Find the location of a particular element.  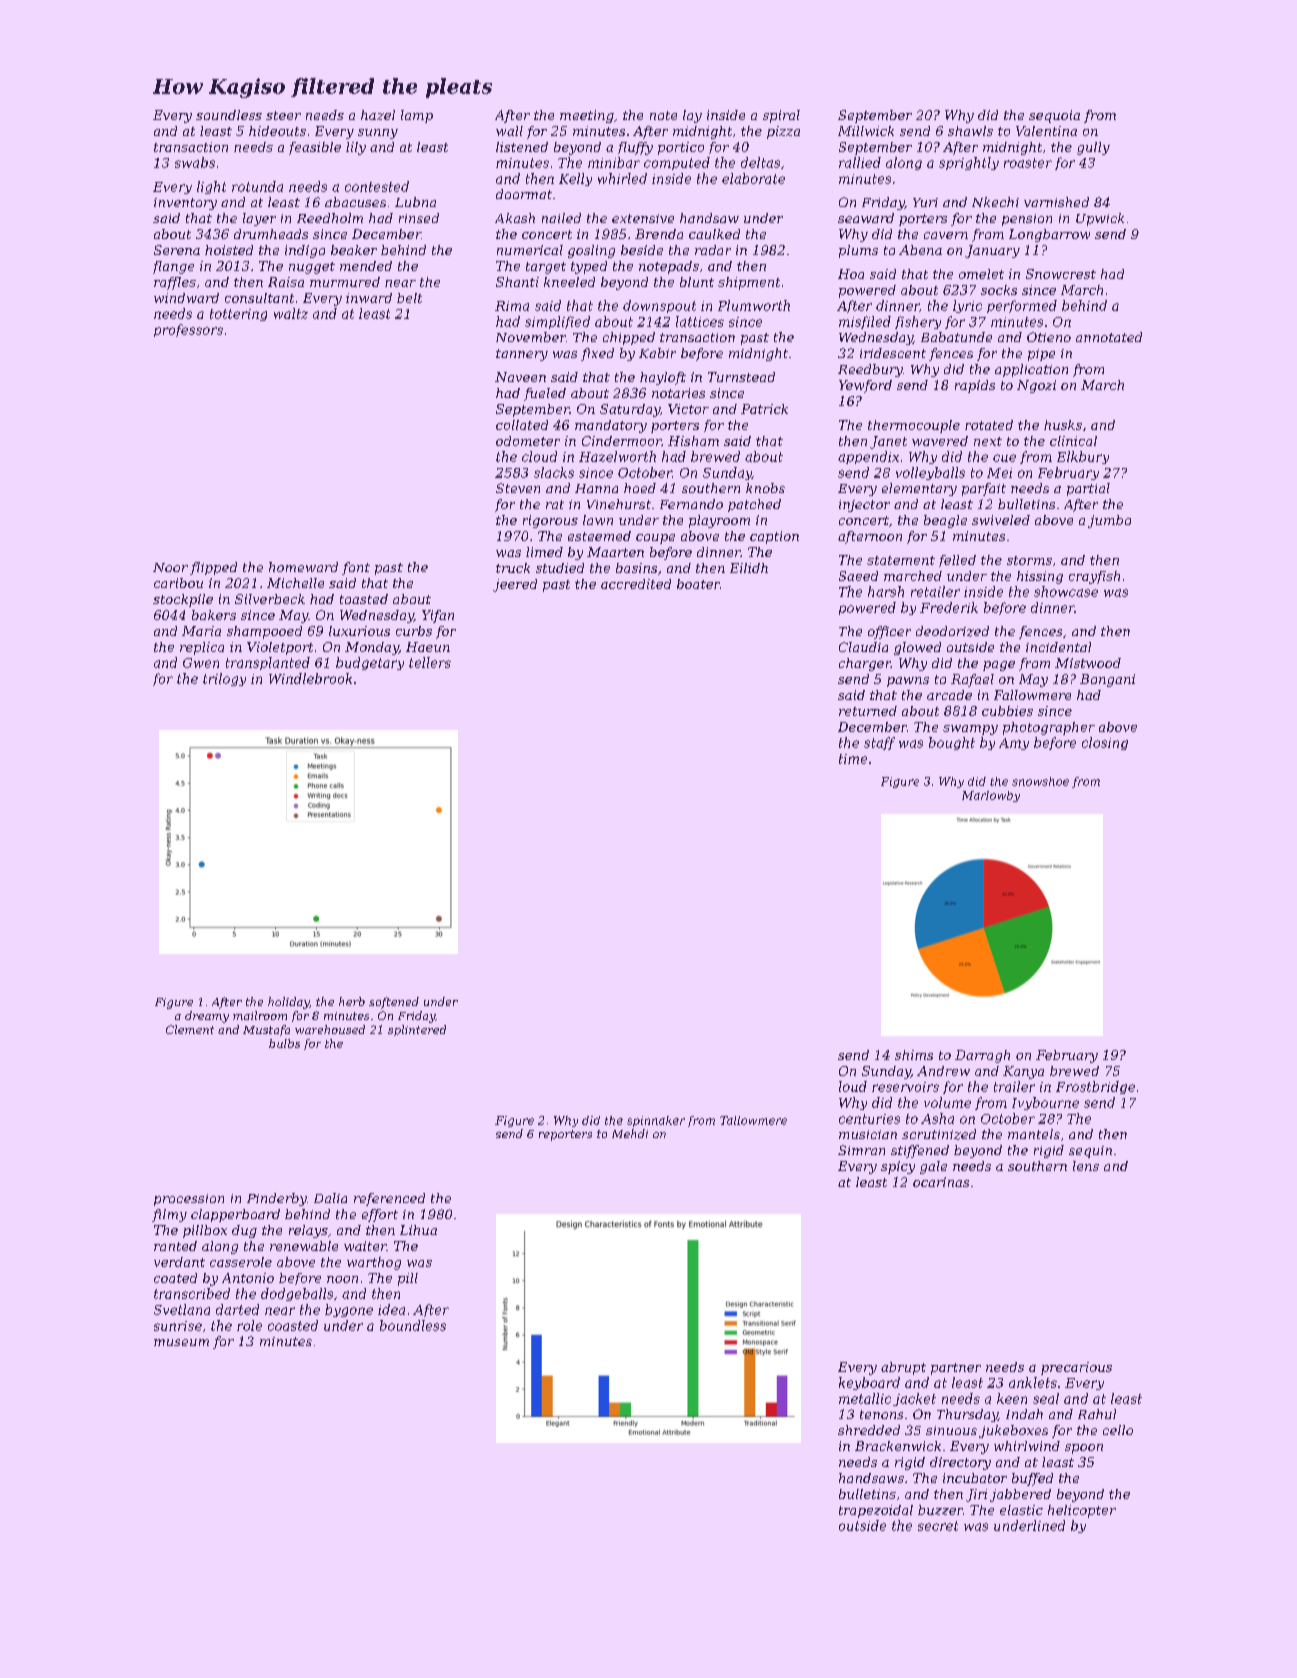

museum is located at coordinates (181, 1342).
